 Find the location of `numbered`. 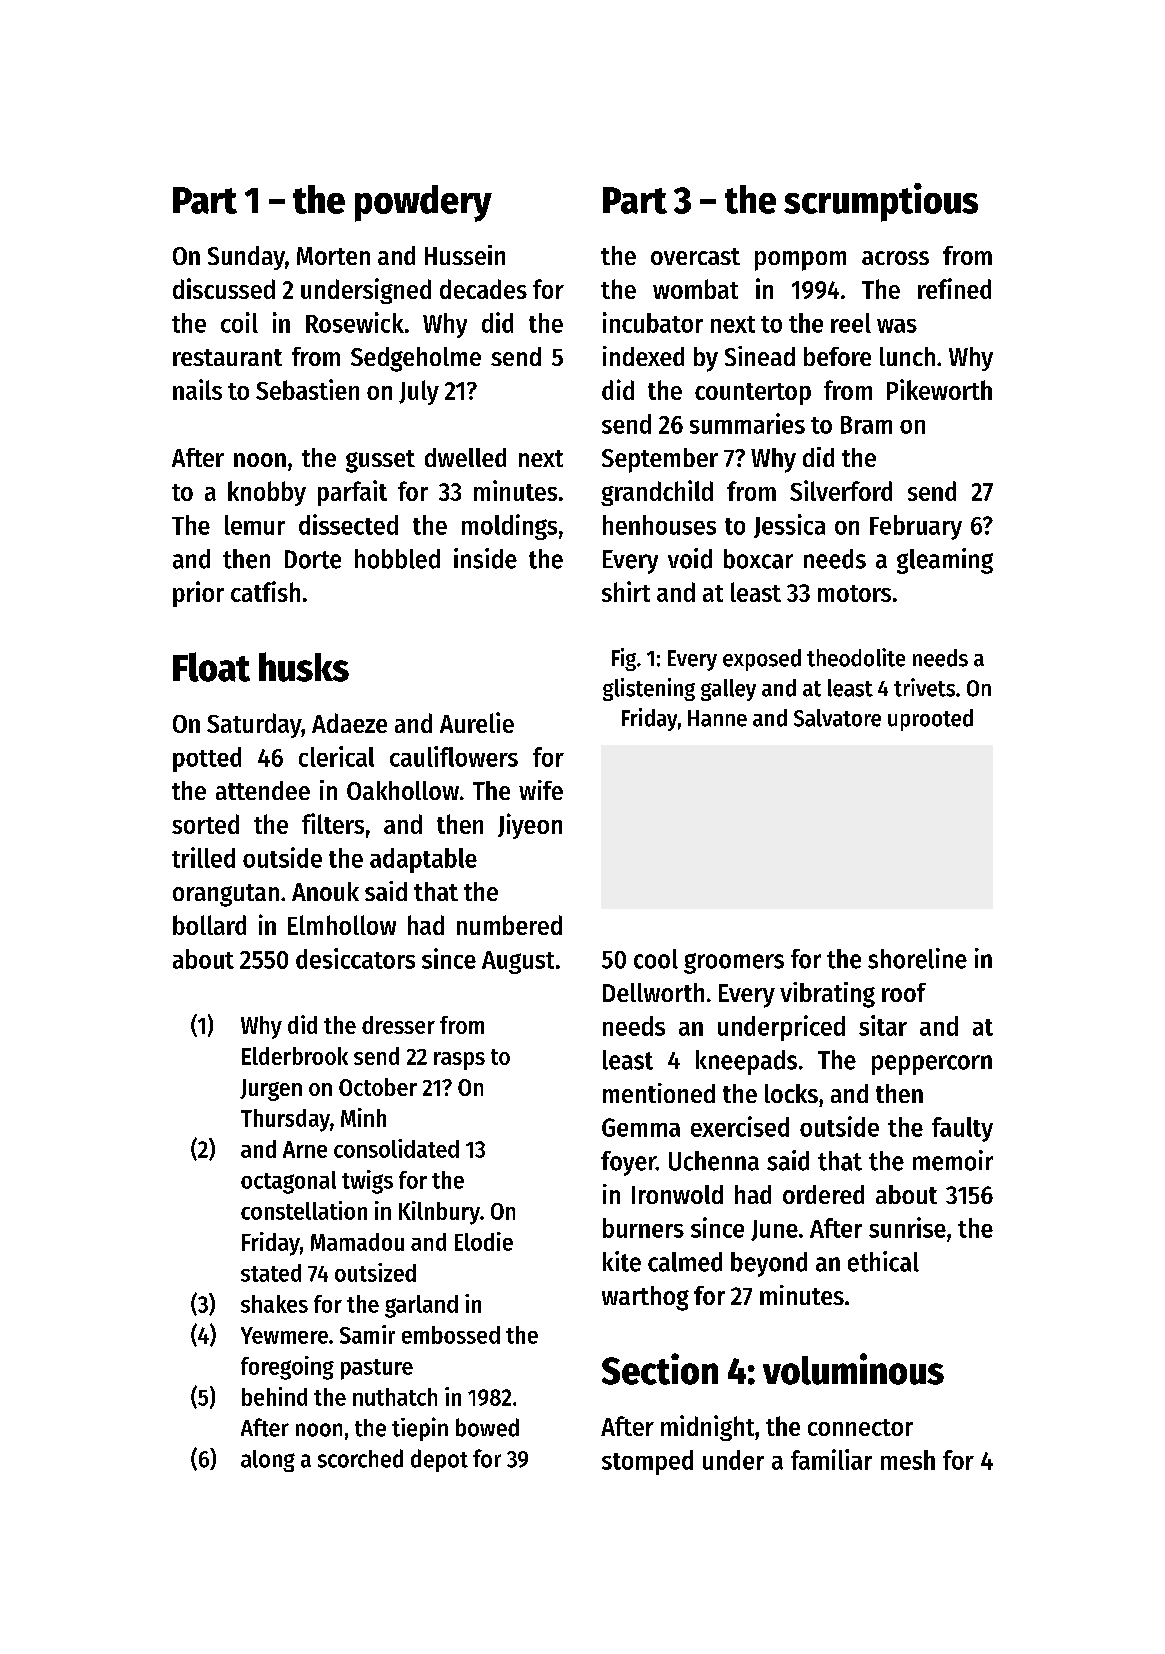

numbered is located at coordinates (509, 925).
